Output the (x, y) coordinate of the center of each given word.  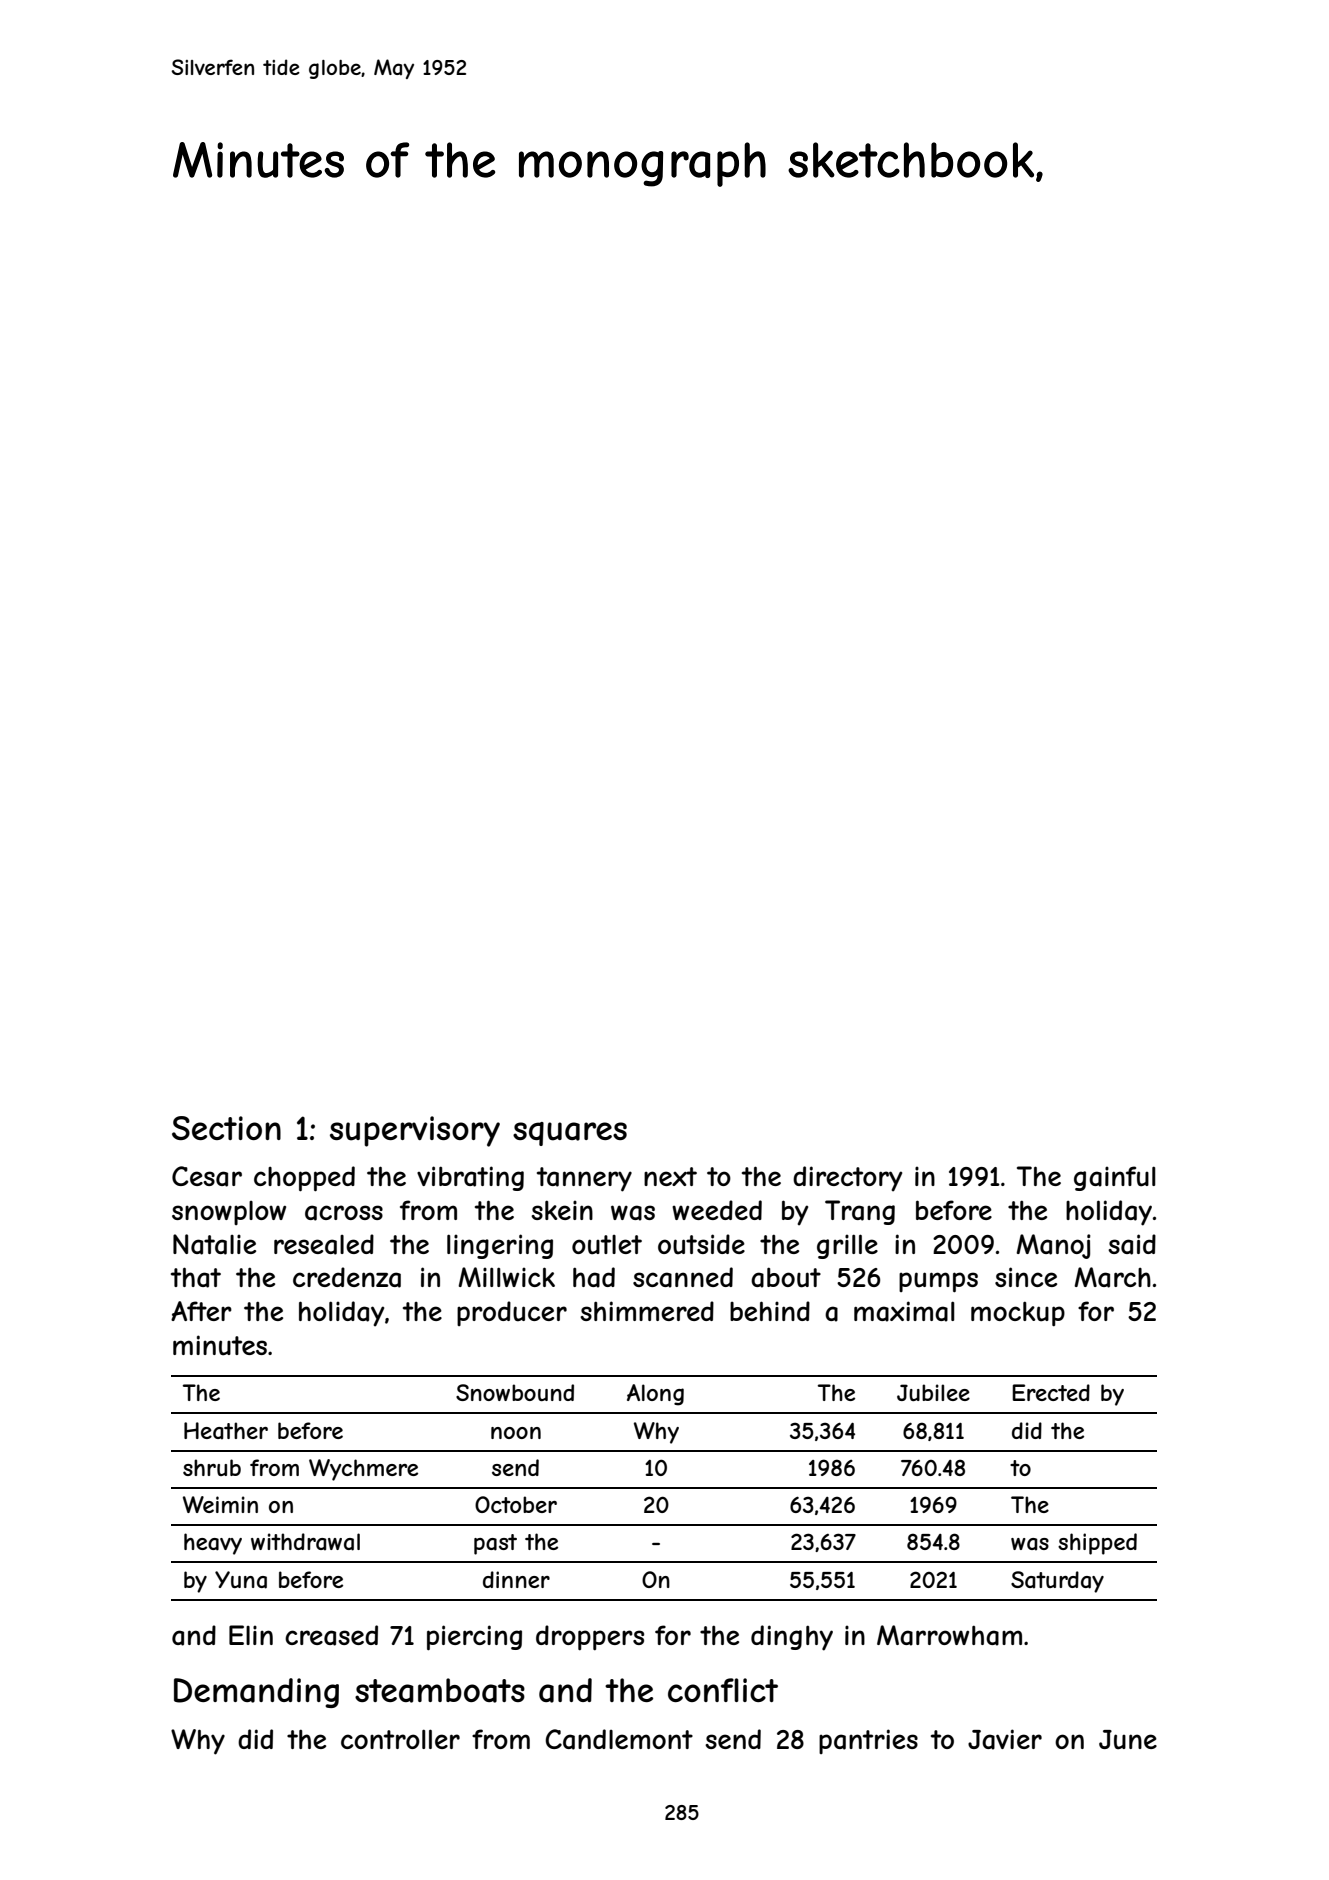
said (1132, 1244)
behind (770, 1311)
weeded (717, 1210)
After (201, 1311)
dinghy (792, 1638)
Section (226, 1128)
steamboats (440, 1690)
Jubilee (933, 1392)
